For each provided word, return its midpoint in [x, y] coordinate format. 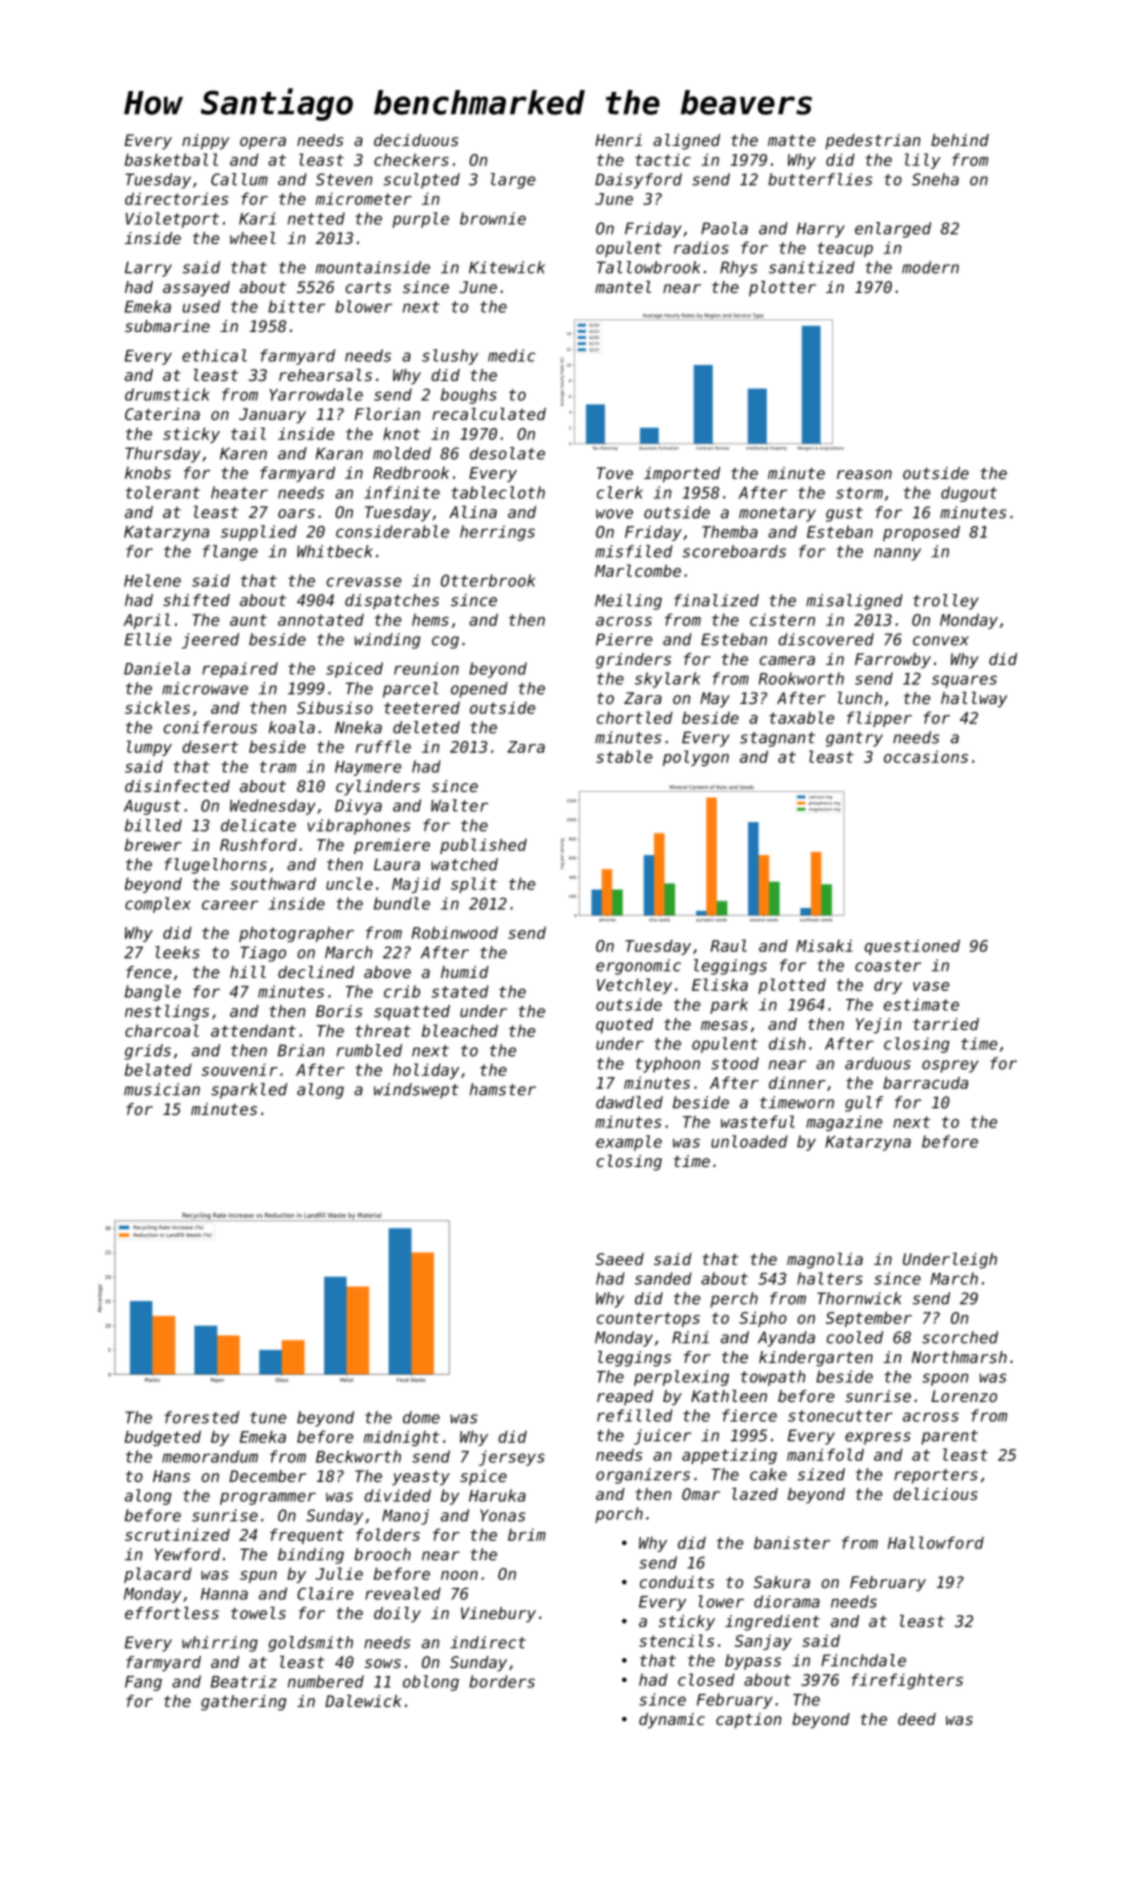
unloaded [749, 1141]
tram [278, 767]
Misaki [824, 945]
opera [263, 143]
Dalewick [363, 1701]
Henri [618, 140]
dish [787, 1043]
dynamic [672, 1721]
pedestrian [872, 142]
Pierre [624, 639]
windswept [416, 1091]
